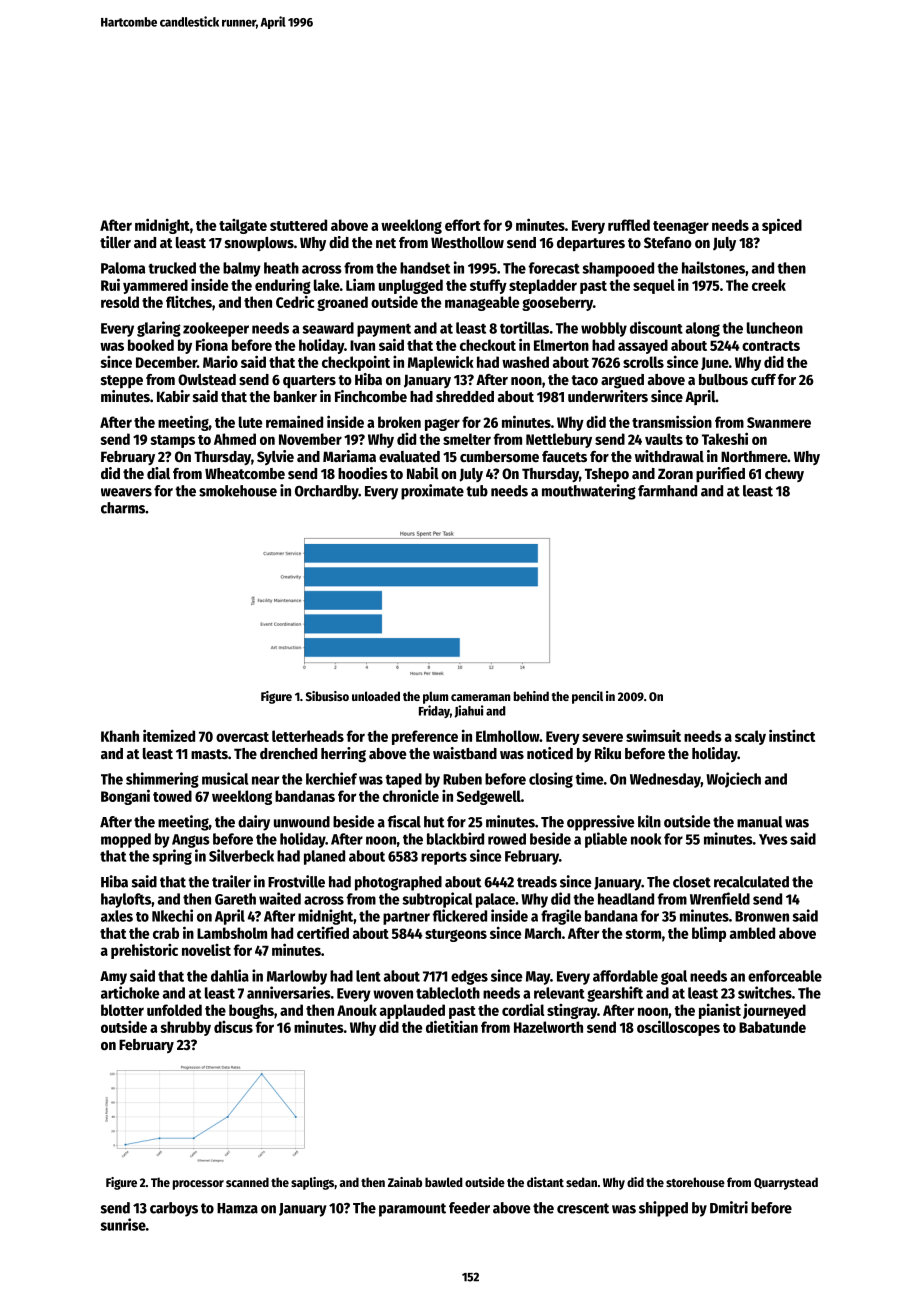 The height and width of the screenshot is (1308, 924). Describe the element at coordinates (406, 918) in the screenshot. I see `partner` at that location.
